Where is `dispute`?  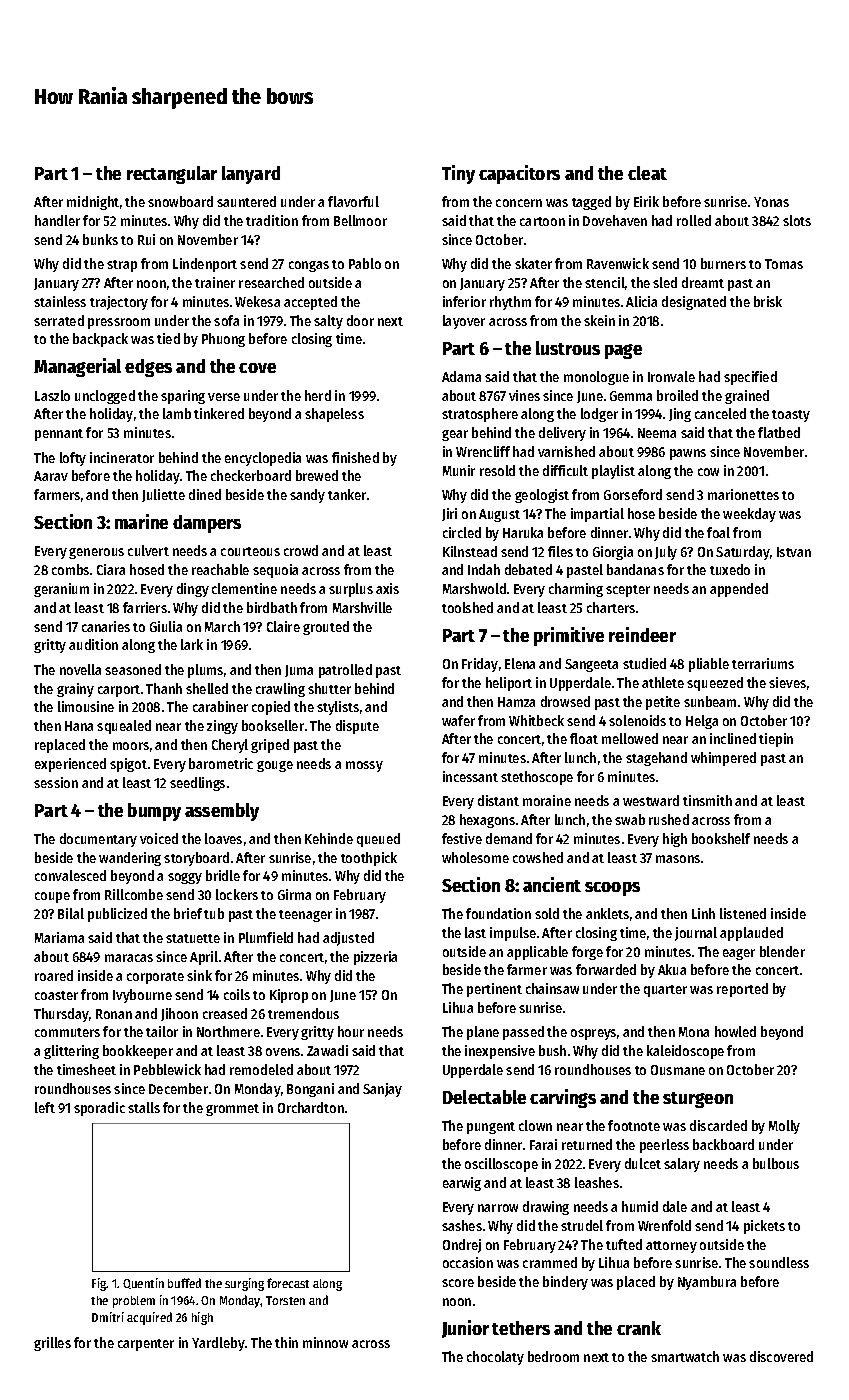 dispute is located at coordinates (357, 727).
